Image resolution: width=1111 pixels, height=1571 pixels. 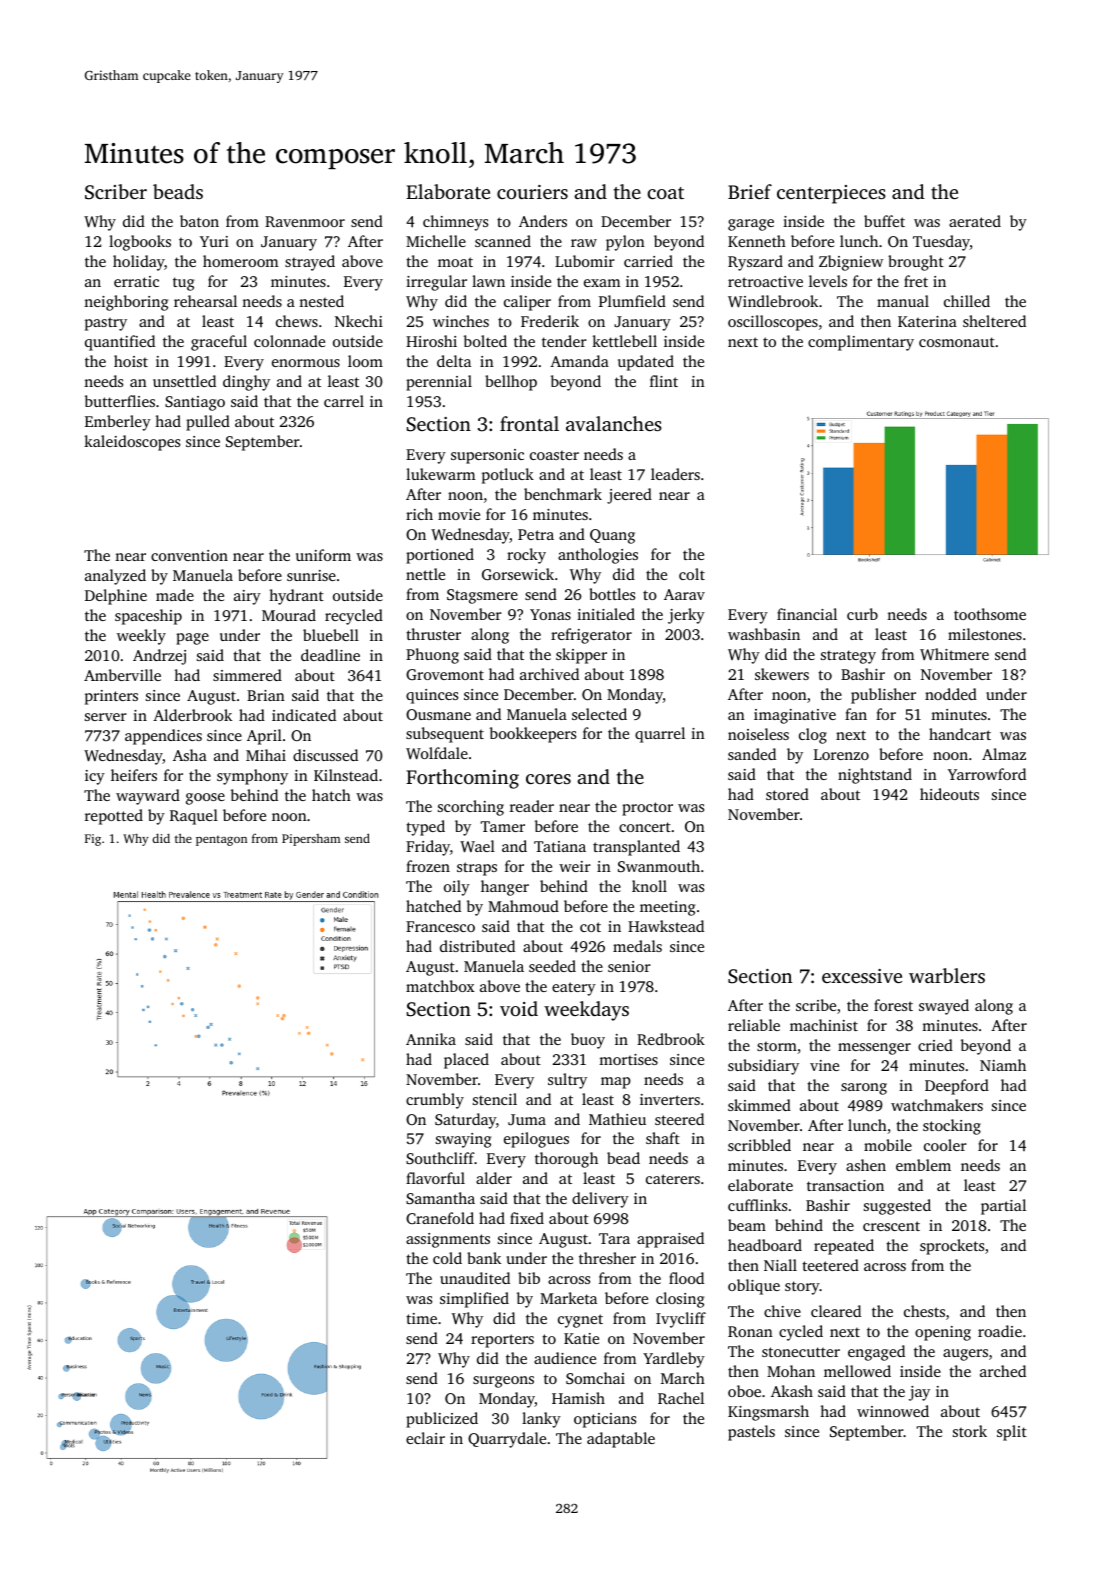 I want to click on stork, so click(x=970, y=1431).
